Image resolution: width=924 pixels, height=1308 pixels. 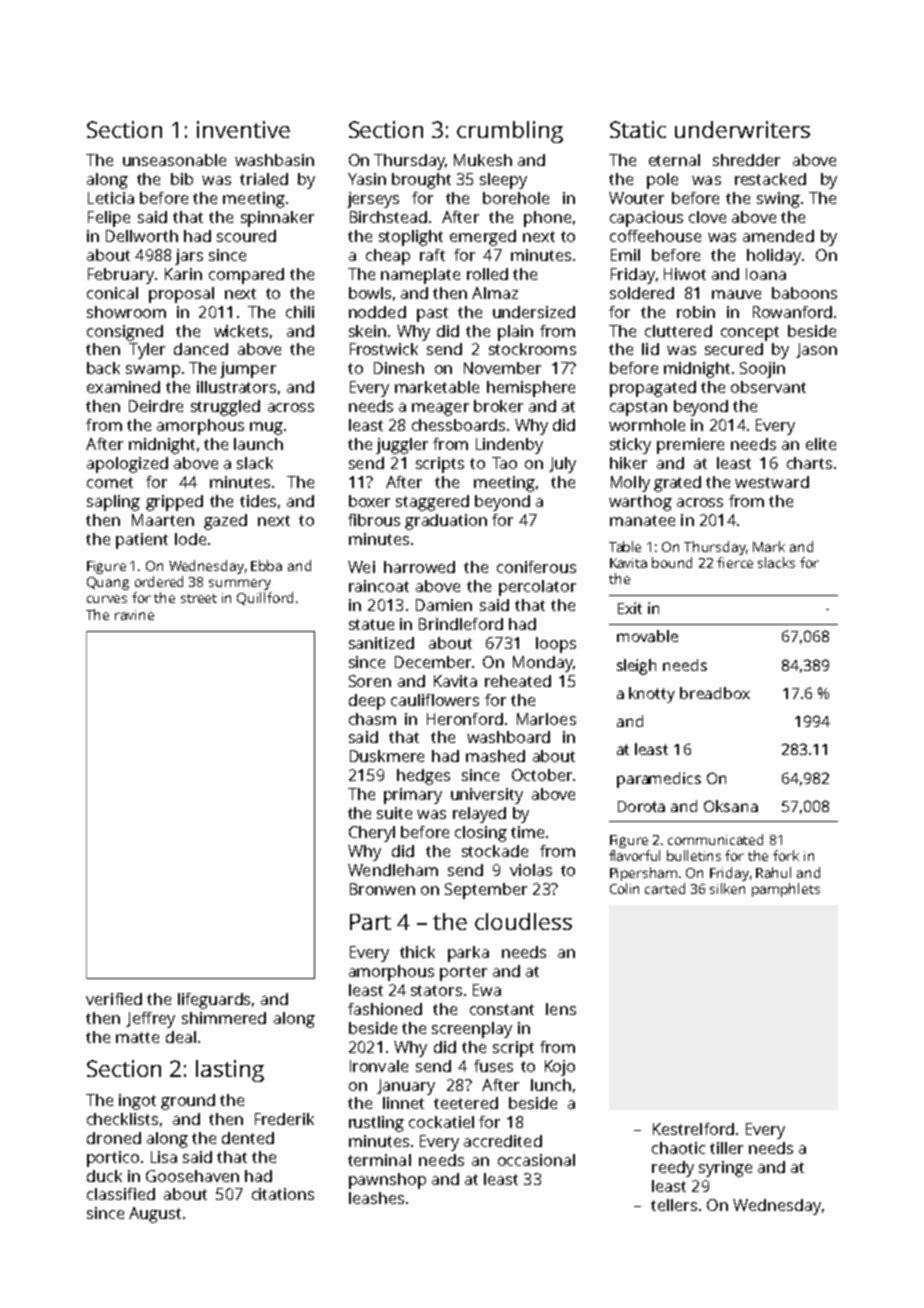 What do you see at coordinates (266, 565) in the document?
I see `Ebba` at bounding box center [266, 565].
